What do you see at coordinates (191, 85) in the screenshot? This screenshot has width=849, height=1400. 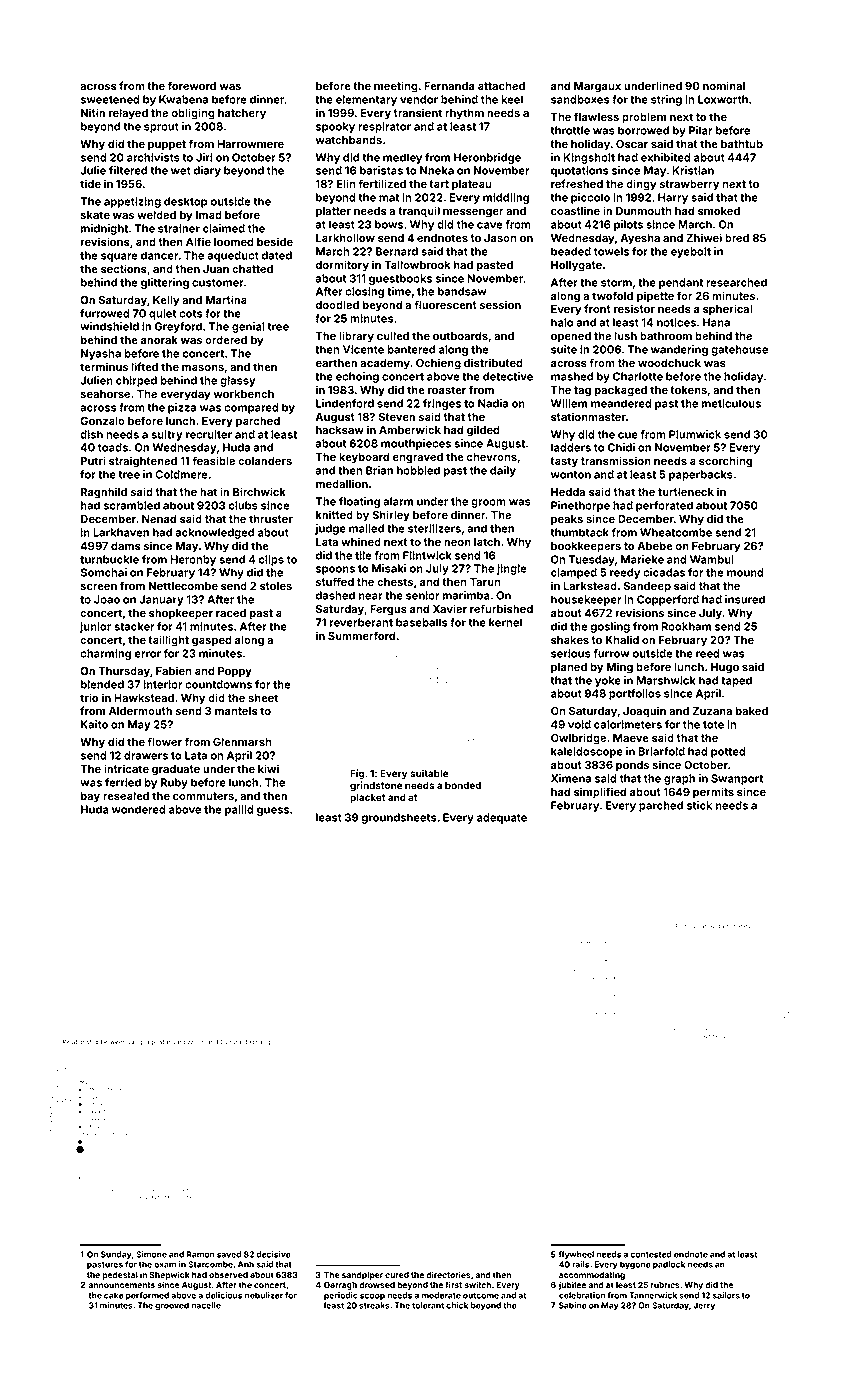 I see `foreword` at bounding box center [191, 85].
